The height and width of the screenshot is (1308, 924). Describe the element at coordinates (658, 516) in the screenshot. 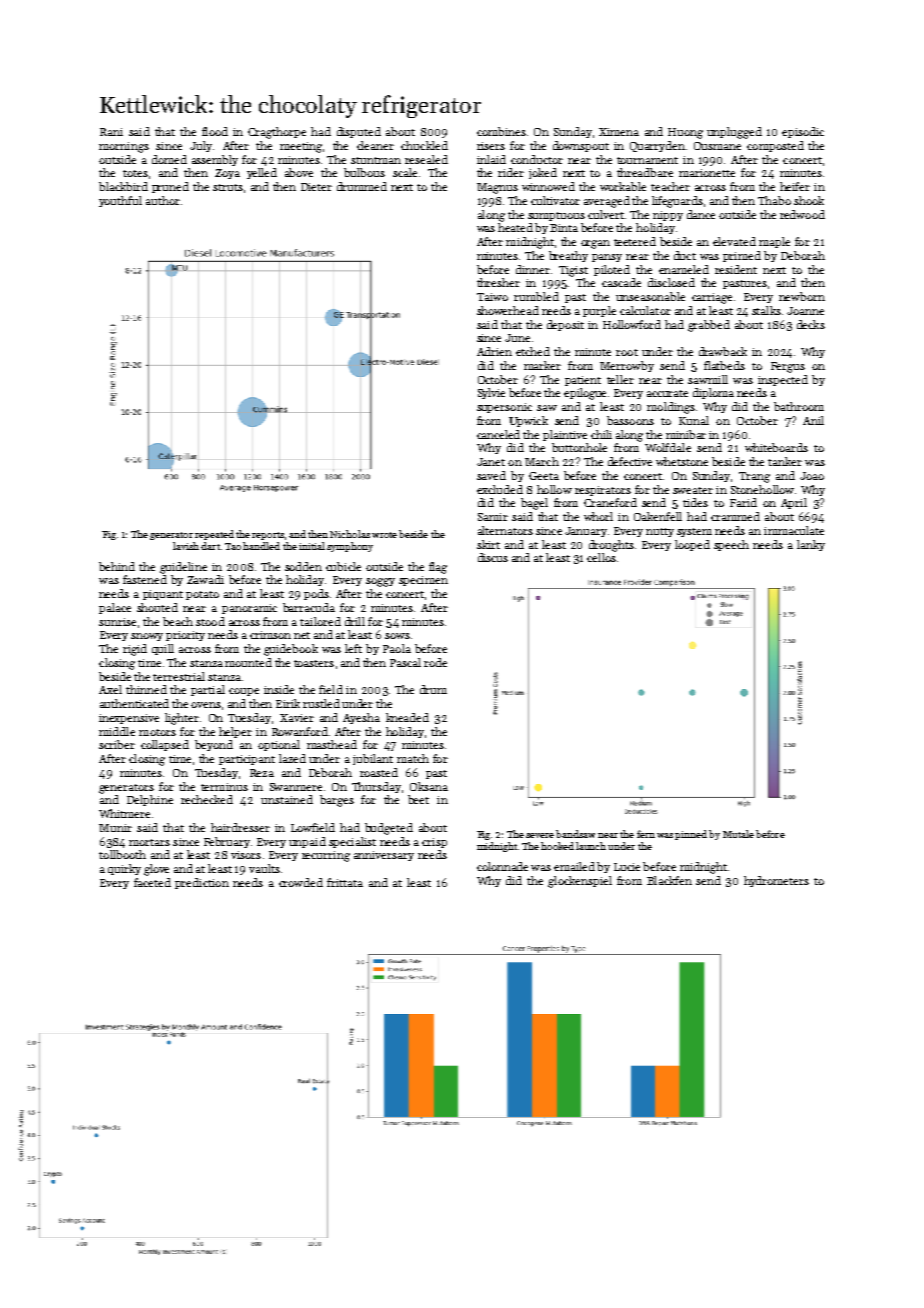

I see `Oakenfell` at that location.
